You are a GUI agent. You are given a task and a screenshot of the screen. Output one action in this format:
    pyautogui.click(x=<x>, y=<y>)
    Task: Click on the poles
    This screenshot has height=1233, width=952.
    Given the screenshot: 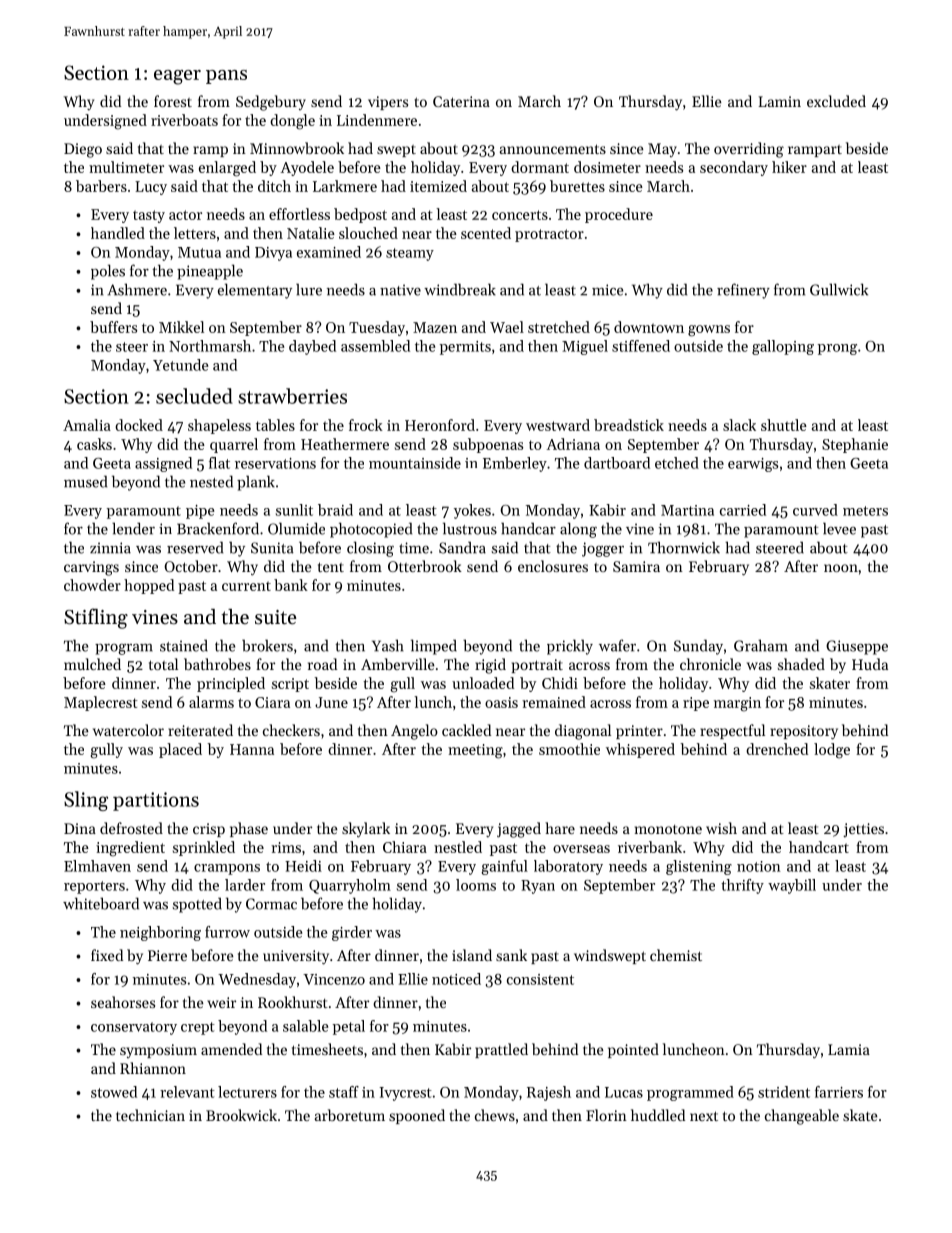 What is the action you would take?
    pyautogui.click(x=108, y=272)
